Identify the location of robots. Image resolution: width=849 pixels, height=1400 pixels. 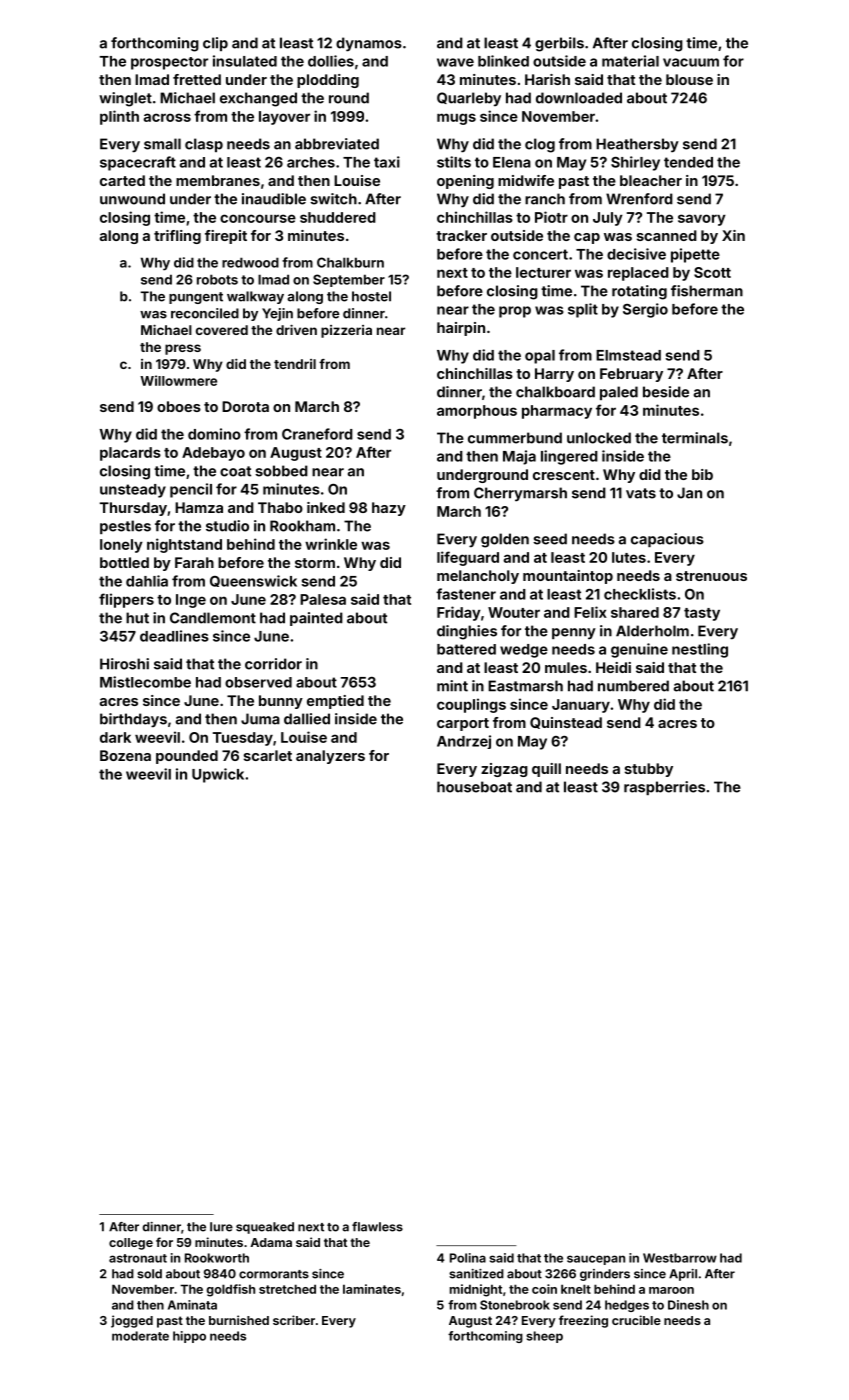
(217, 279).
